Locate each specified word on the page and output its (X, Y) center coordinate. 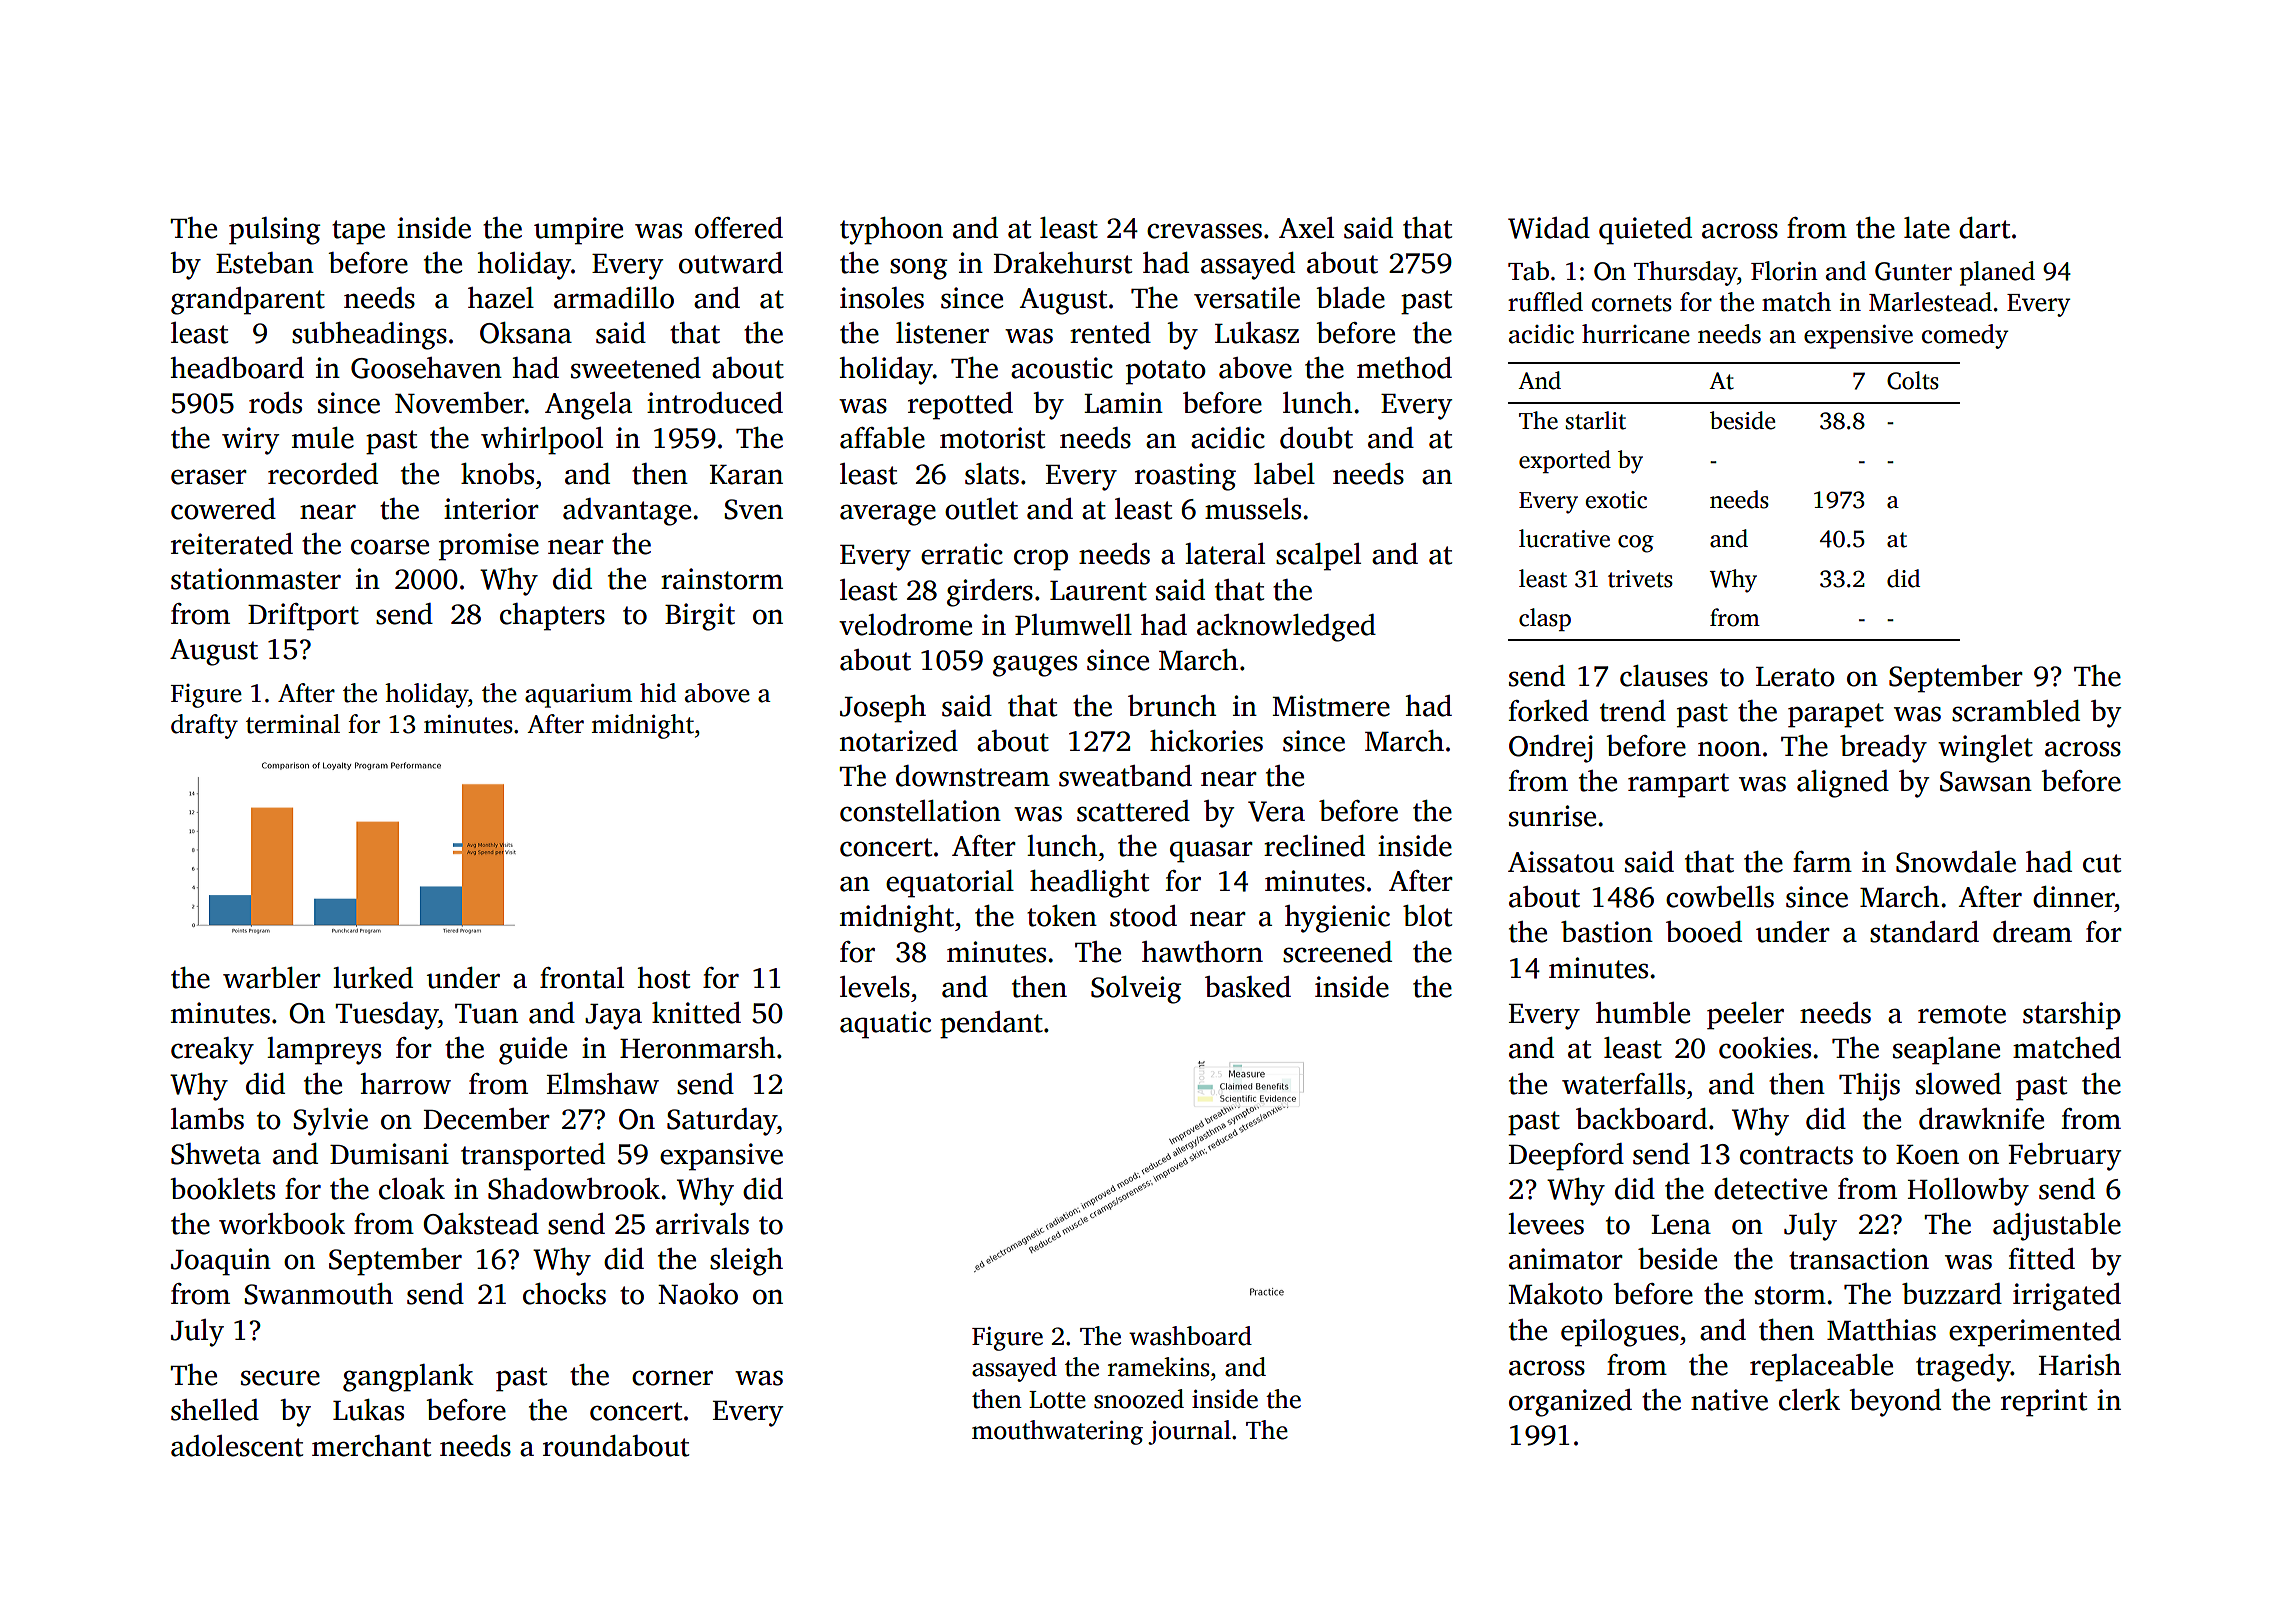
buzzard (1952, 1294)
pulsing (274, 231)
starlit (1595, 420)
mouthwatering (1057, 1432)
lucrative (1564, 538)
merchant (371, 1446)
